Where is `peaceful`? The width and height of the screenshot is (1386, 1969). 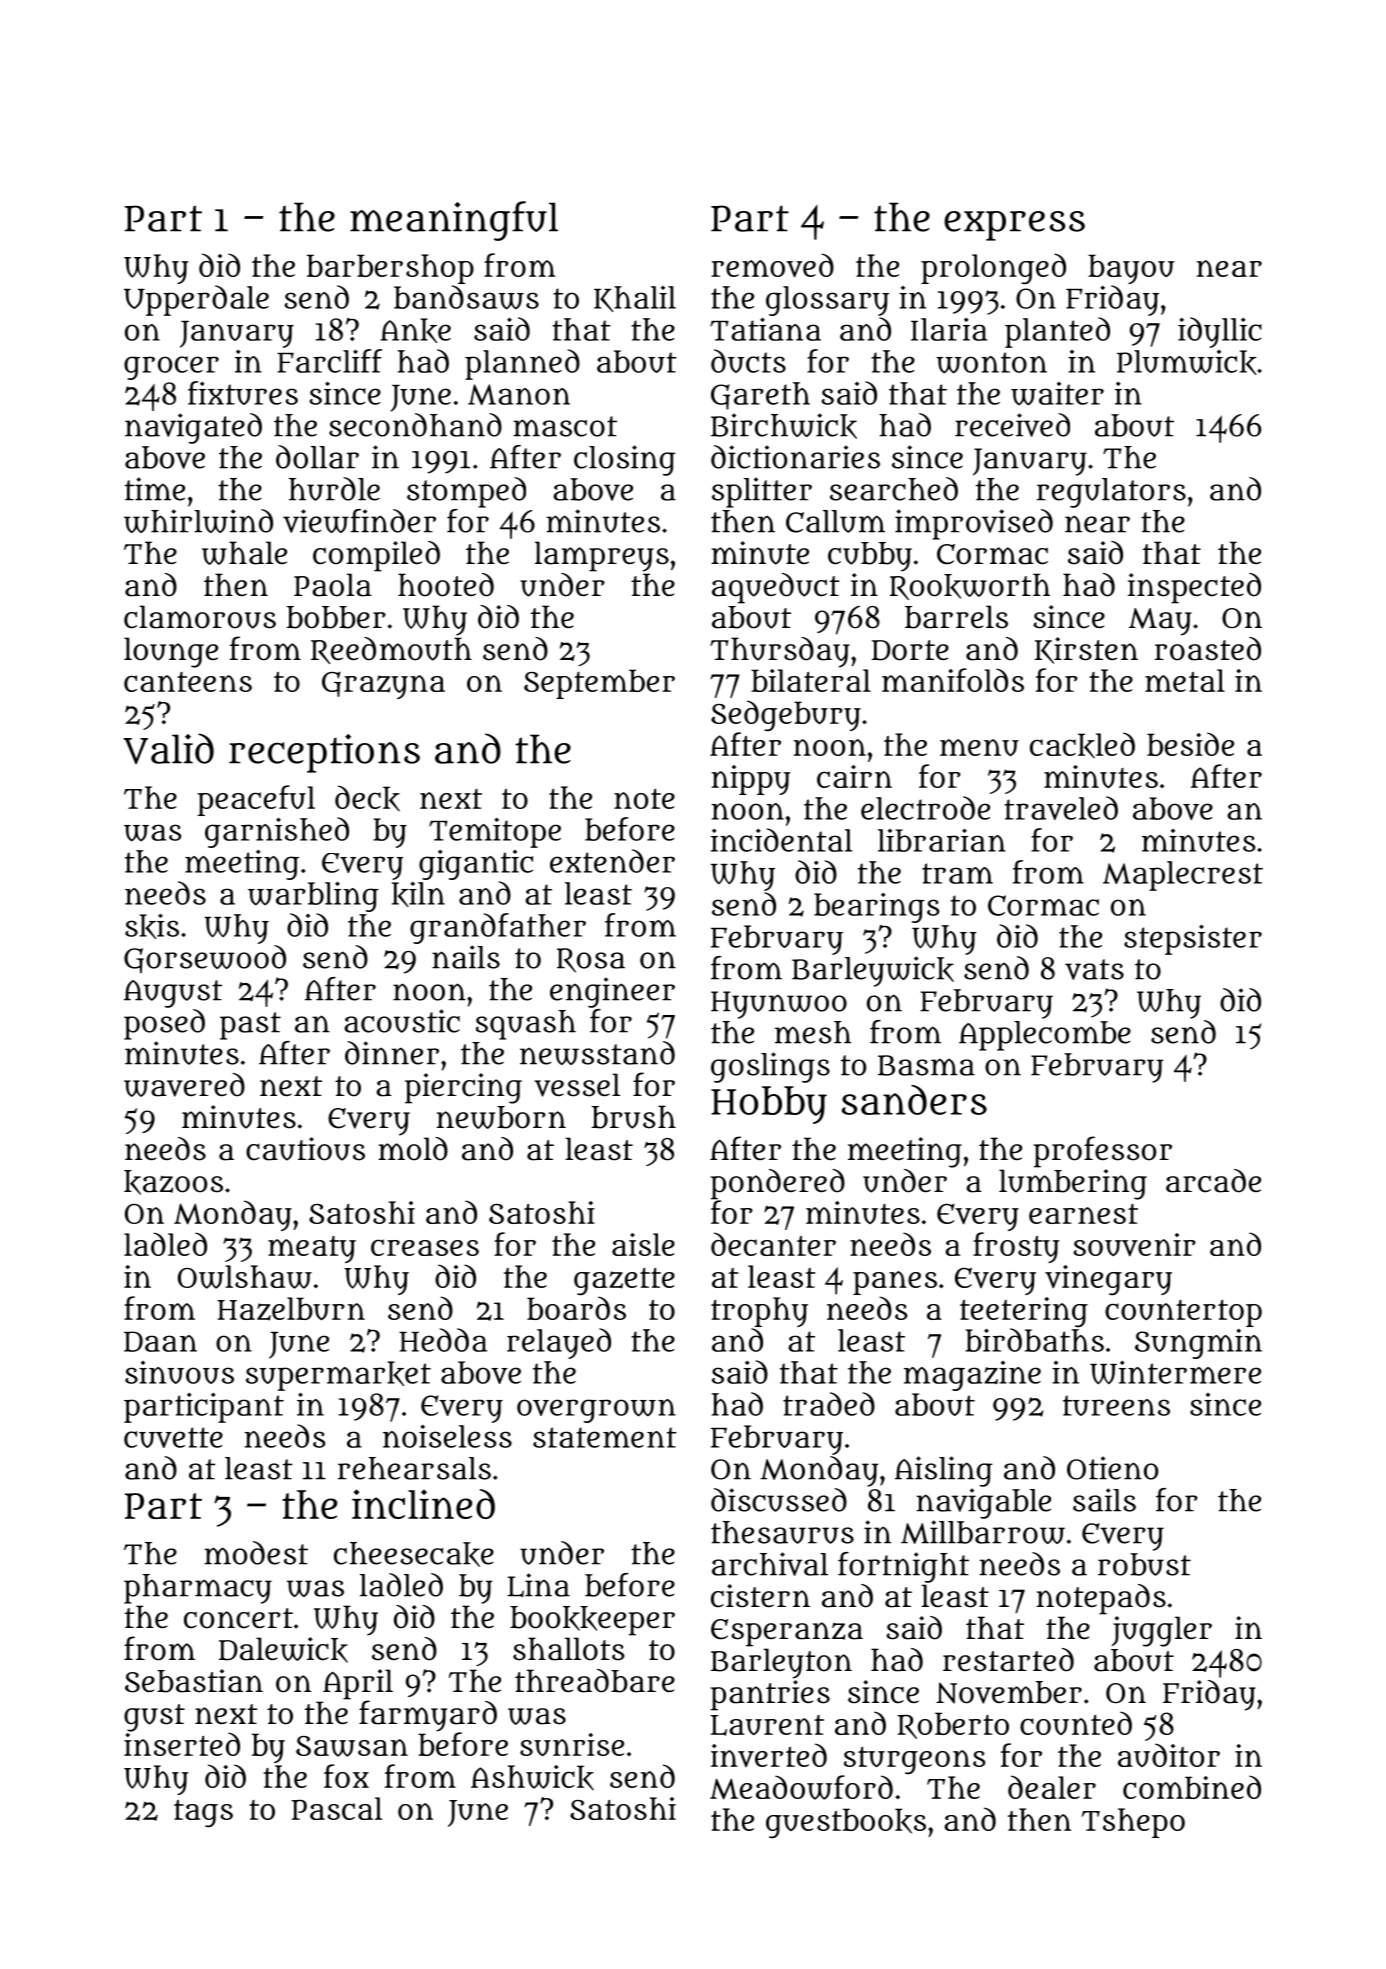 peaceful is located at coordinates (256, 800).
